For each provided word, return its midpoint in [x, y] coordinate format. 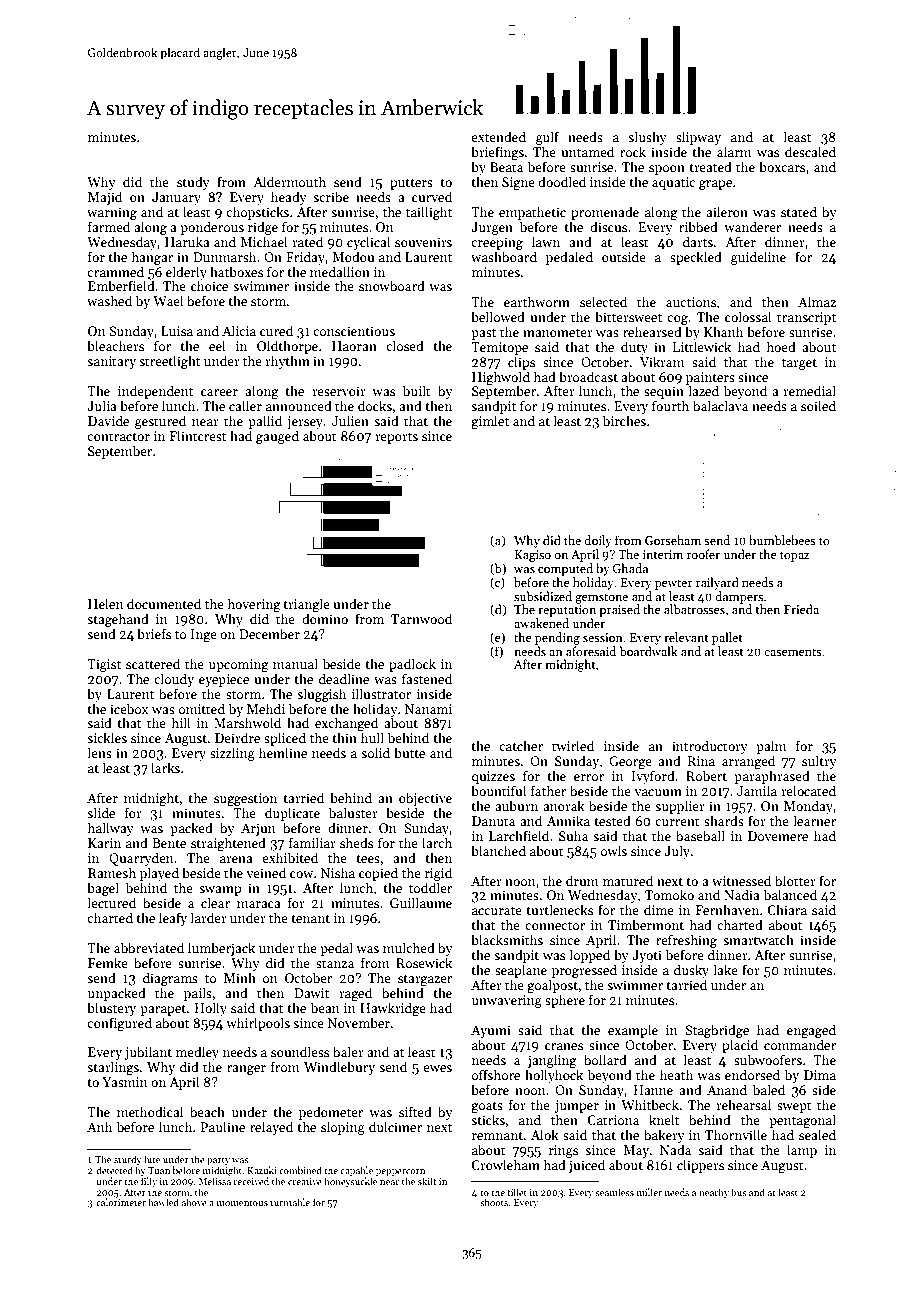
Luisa [177, 331]
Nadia [742, 894]
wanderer [752, 226]
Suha [573, 835]
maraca [259, 904]
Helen [106, 603]
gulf [547, 138]
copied [378, 874]
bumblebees [782, 540]
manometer [558, 332]
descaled [810, 151]
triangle [306, 605]
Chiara [787, 909]
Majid [105, 198]
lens [99, 752]
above [194, 1202]
